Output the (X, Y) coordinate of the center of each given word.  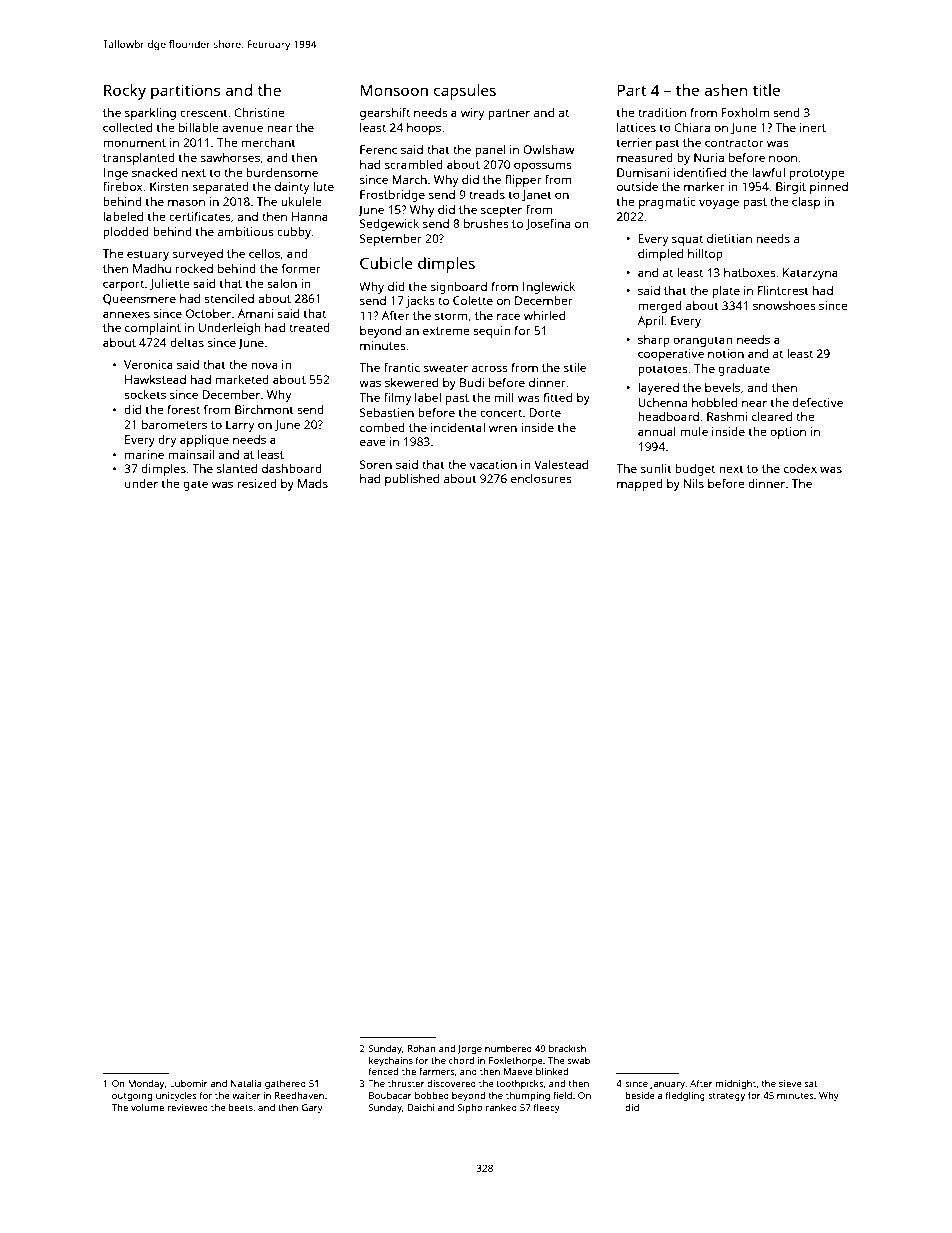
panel (490, 151)
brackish (567, 1048)
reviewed (187, 1107)
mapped (640, 485)
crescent (204, 113)
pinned (829, 188)
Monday (146, 1084)
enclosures (541, 478)
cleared (772, 416)
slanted (237, 468)
